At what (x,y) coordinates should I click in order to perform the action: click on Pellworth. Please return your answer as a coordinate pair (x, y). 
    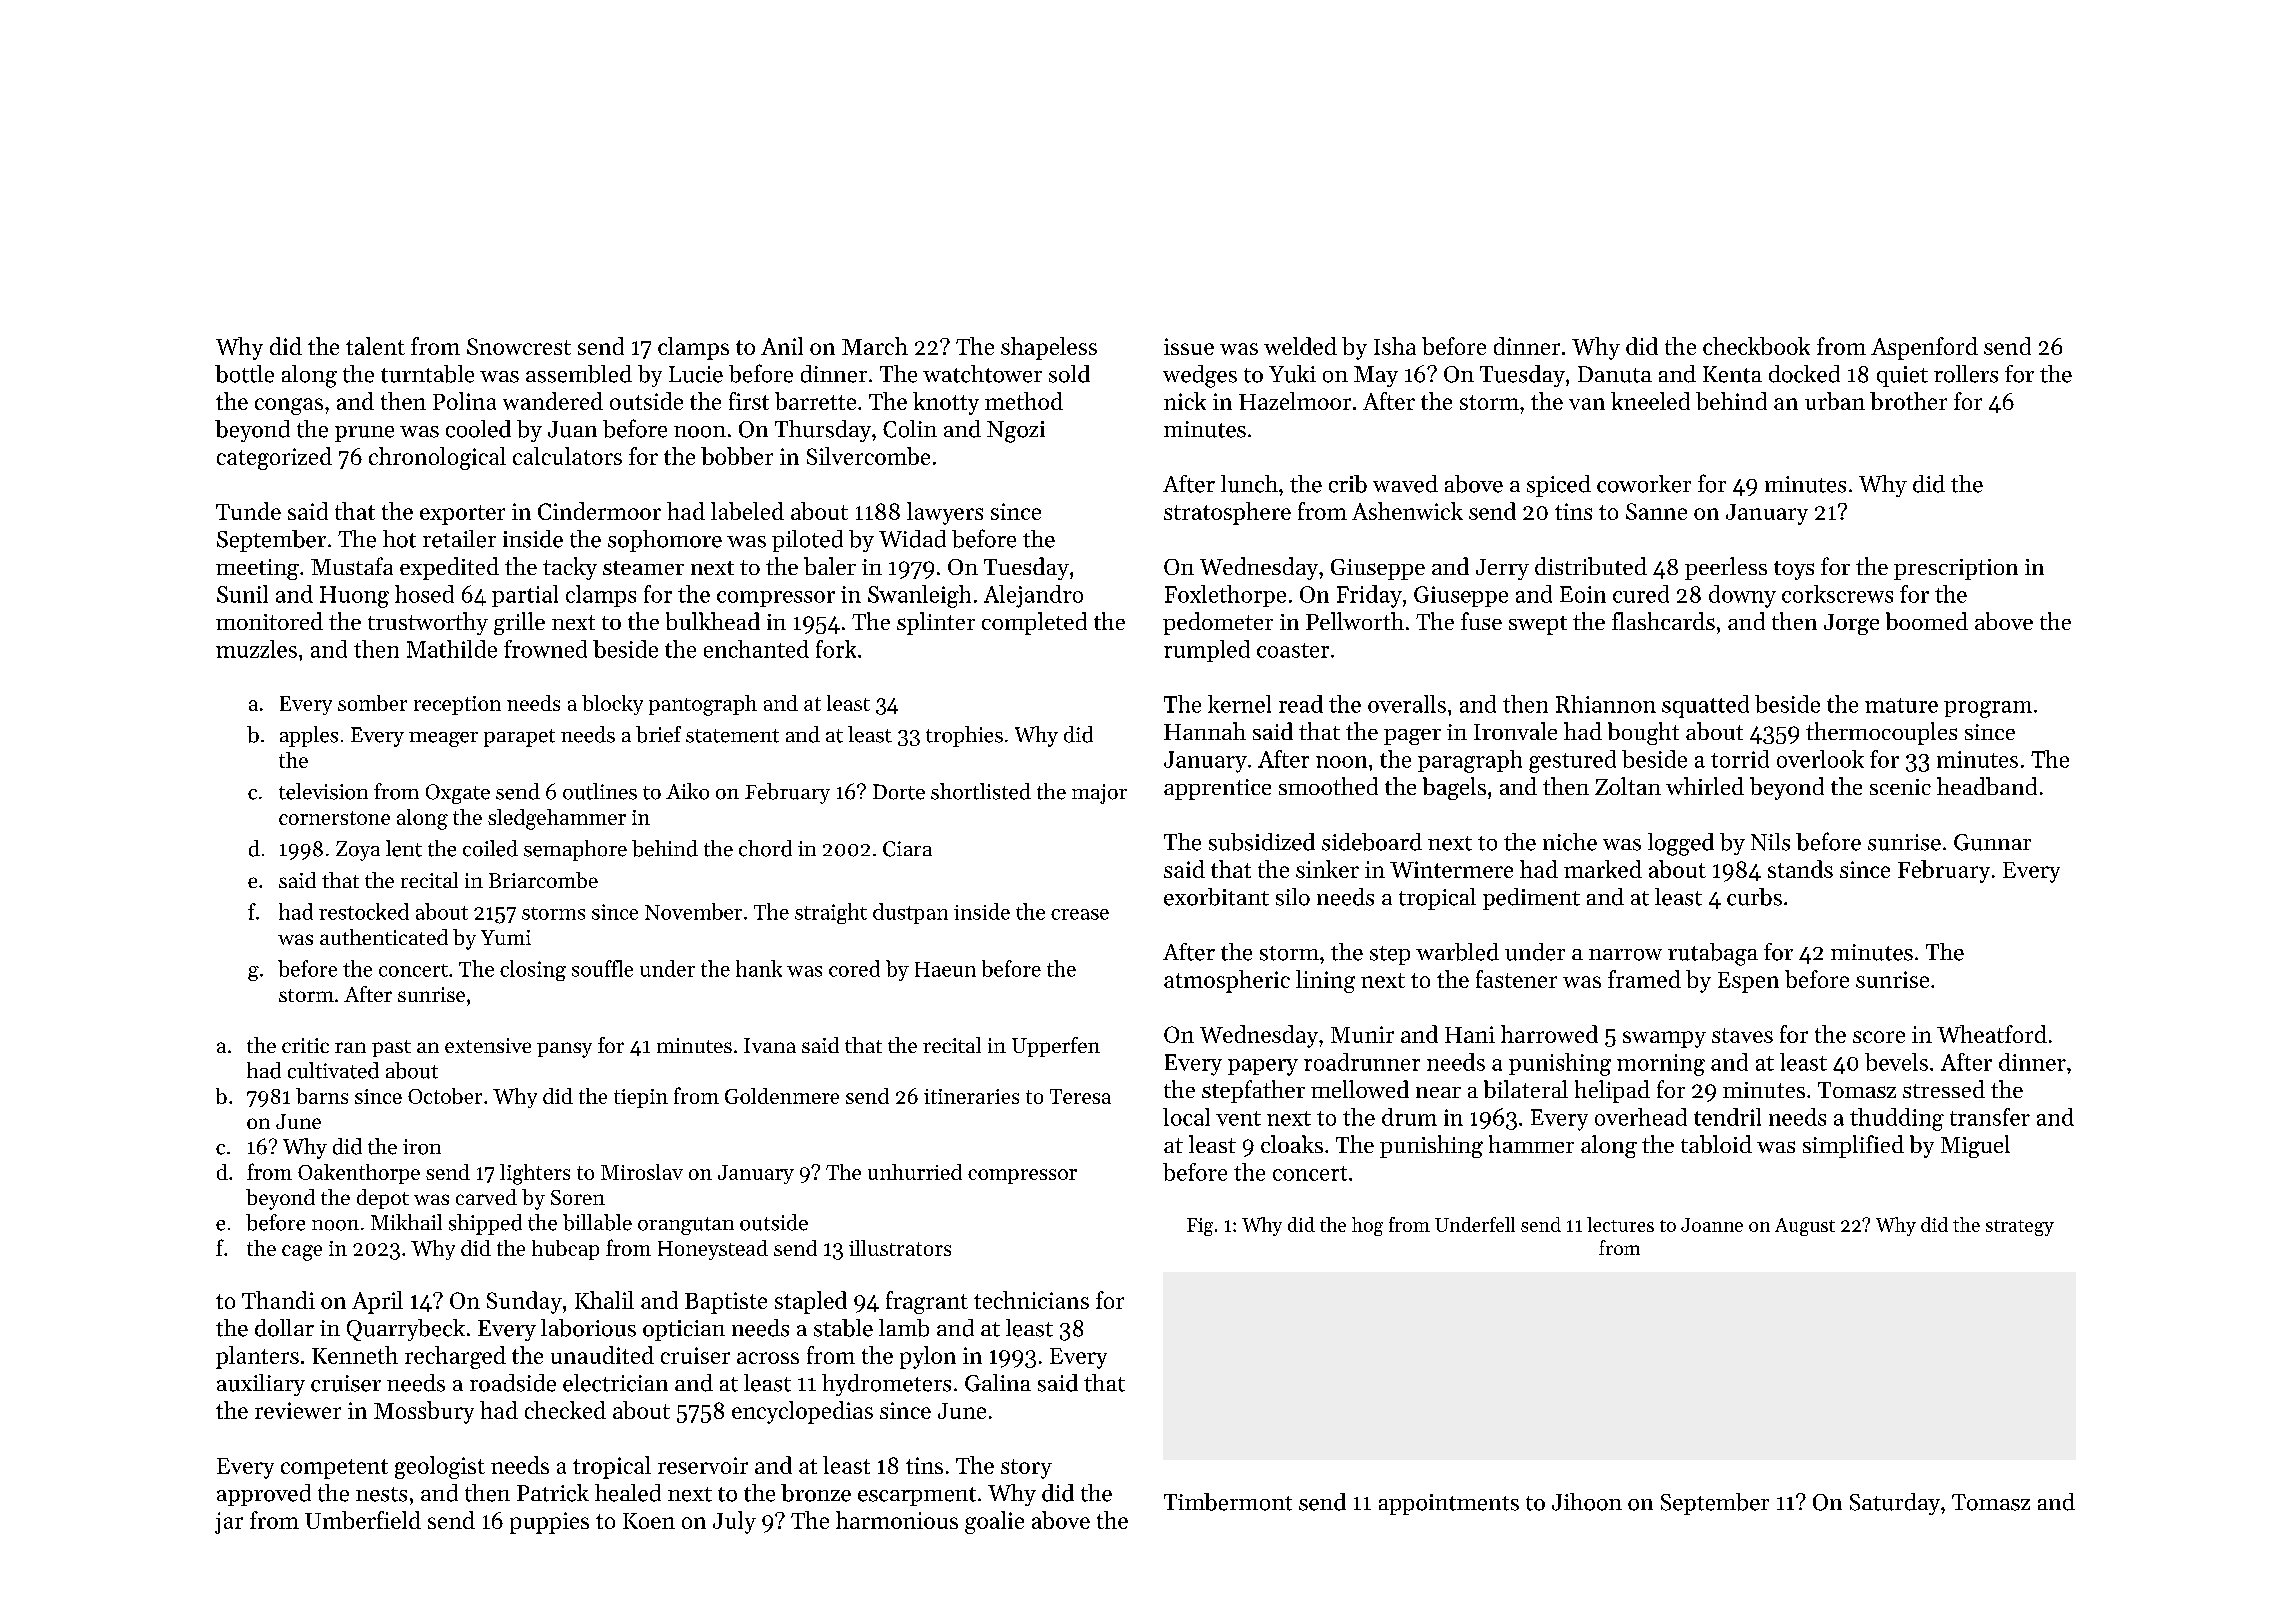
    Looking at the image, I should click on (1355, 621).
